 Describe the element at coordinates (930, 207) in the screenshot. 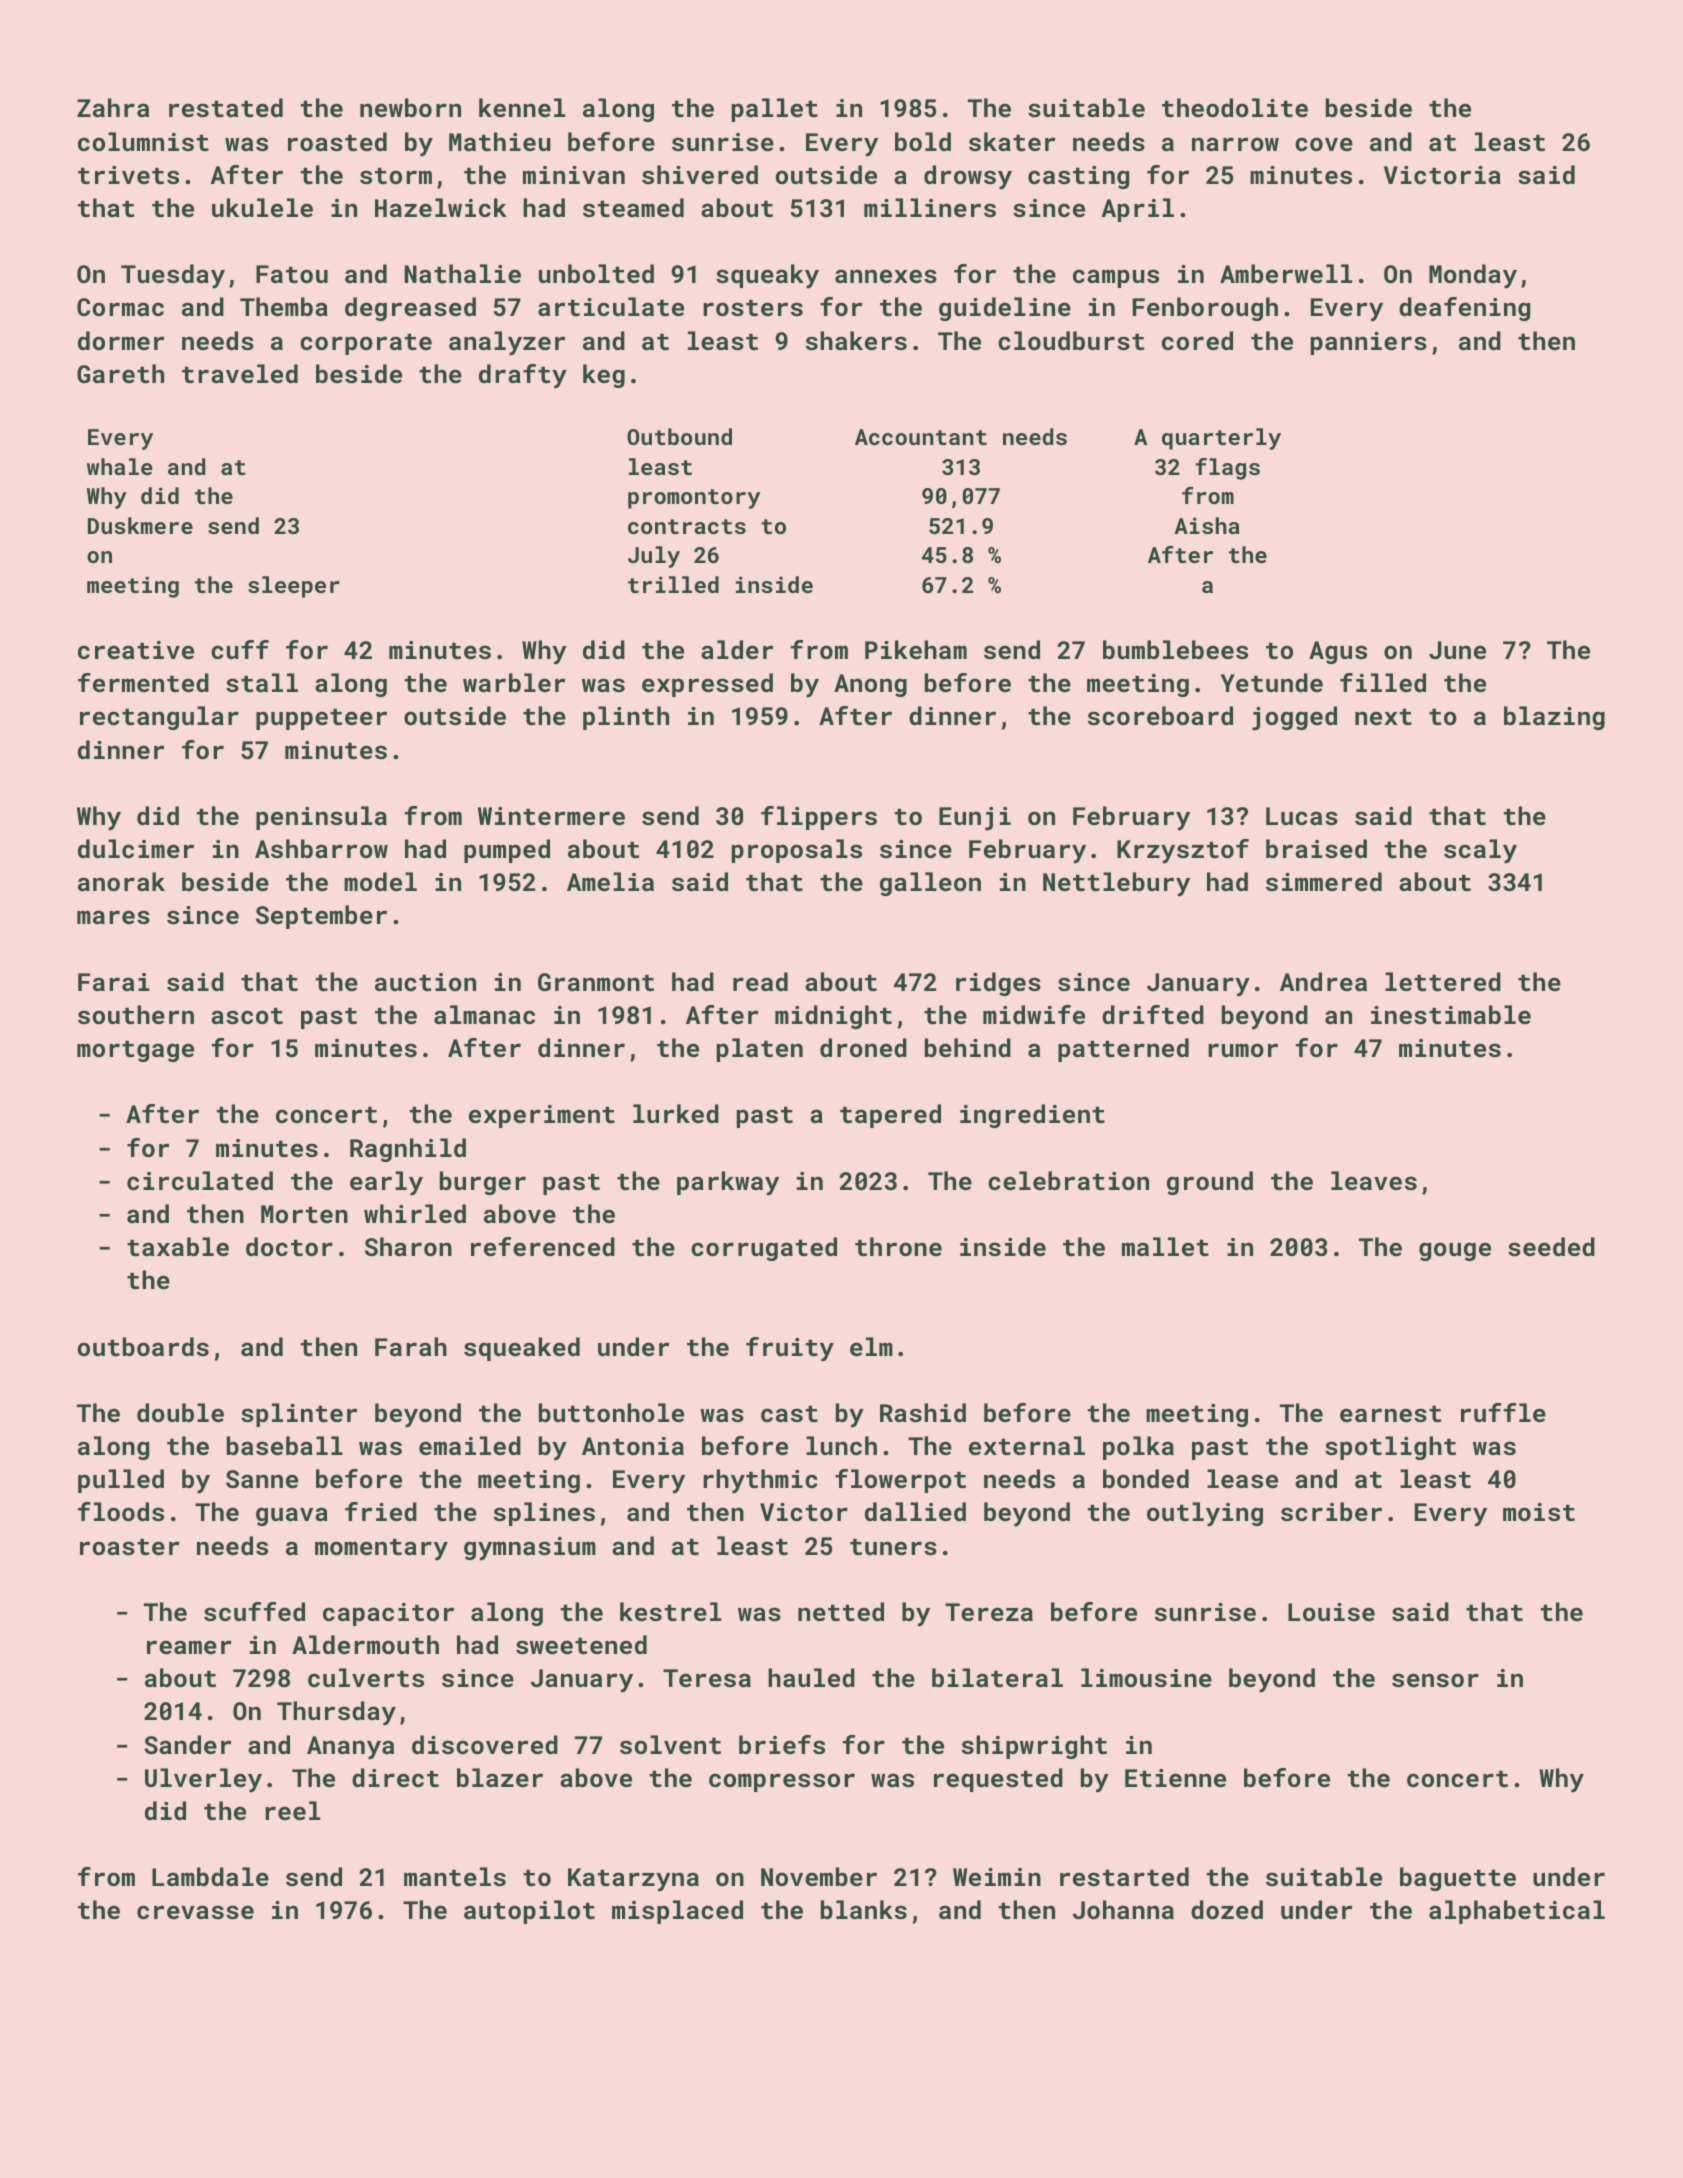

I see `milliners` at that location.
